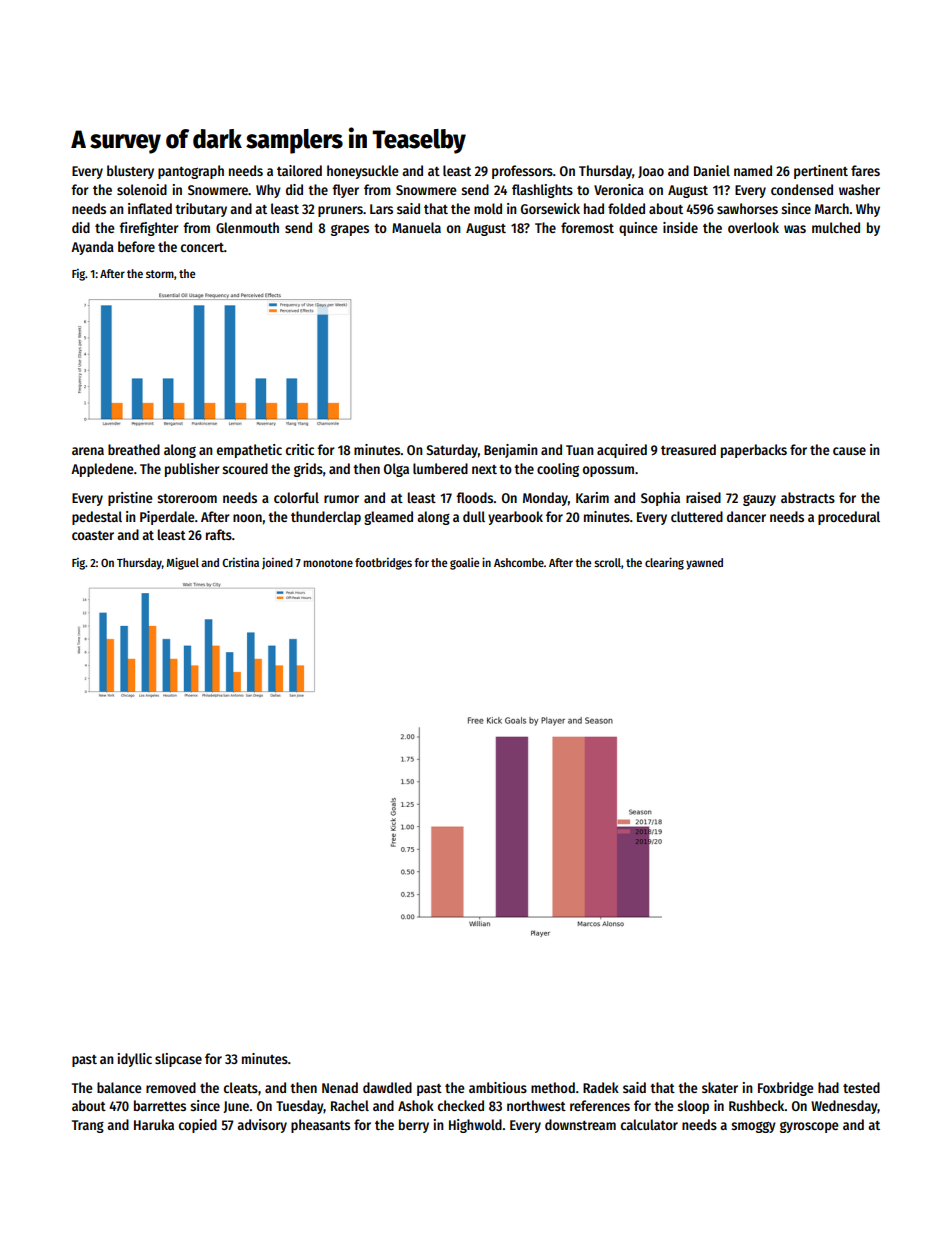  Describe the element at coordinates (183, 563) in the image. I see `Miguel` at that location.
